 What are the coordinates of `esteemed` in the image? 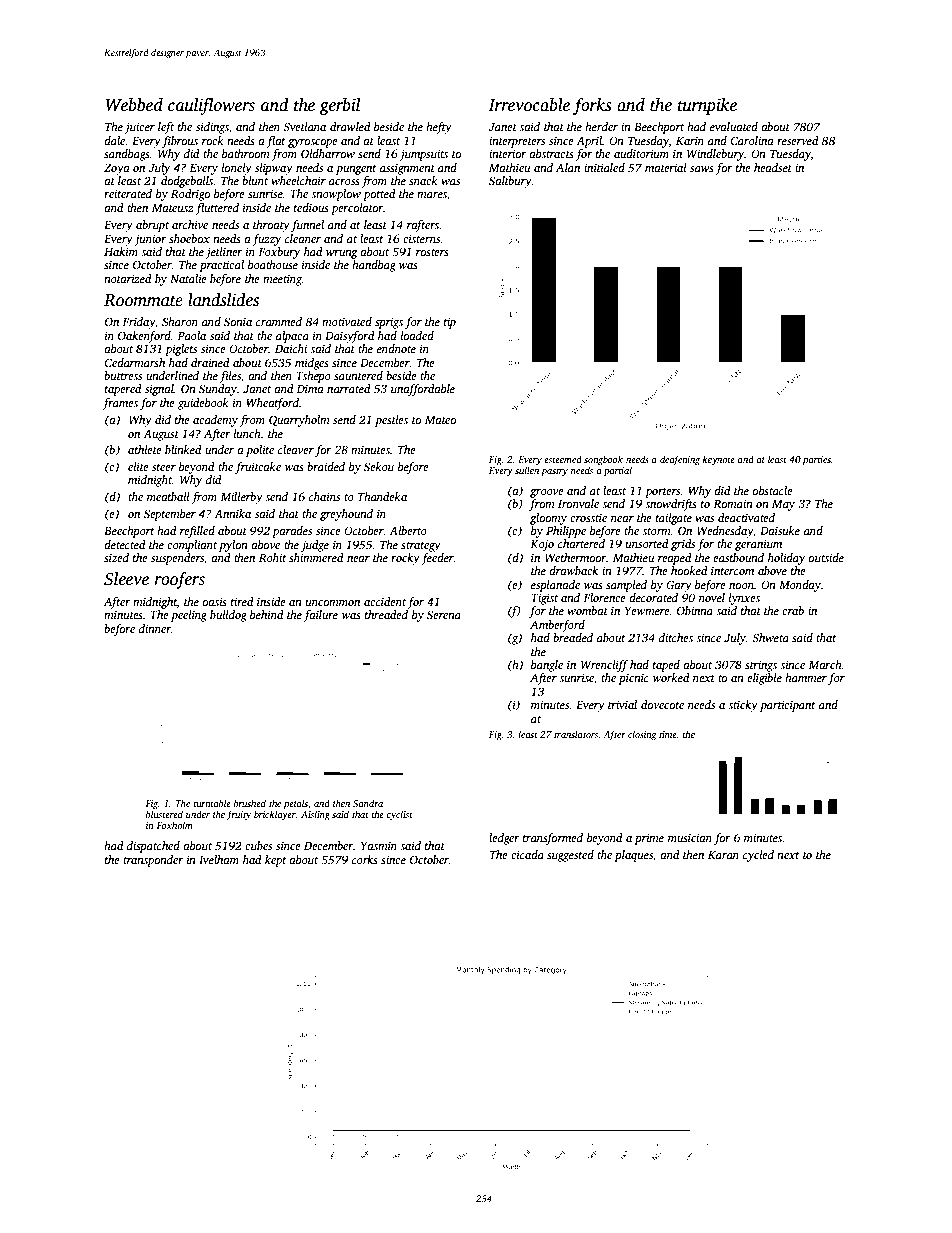 It's located at (563, 459).
